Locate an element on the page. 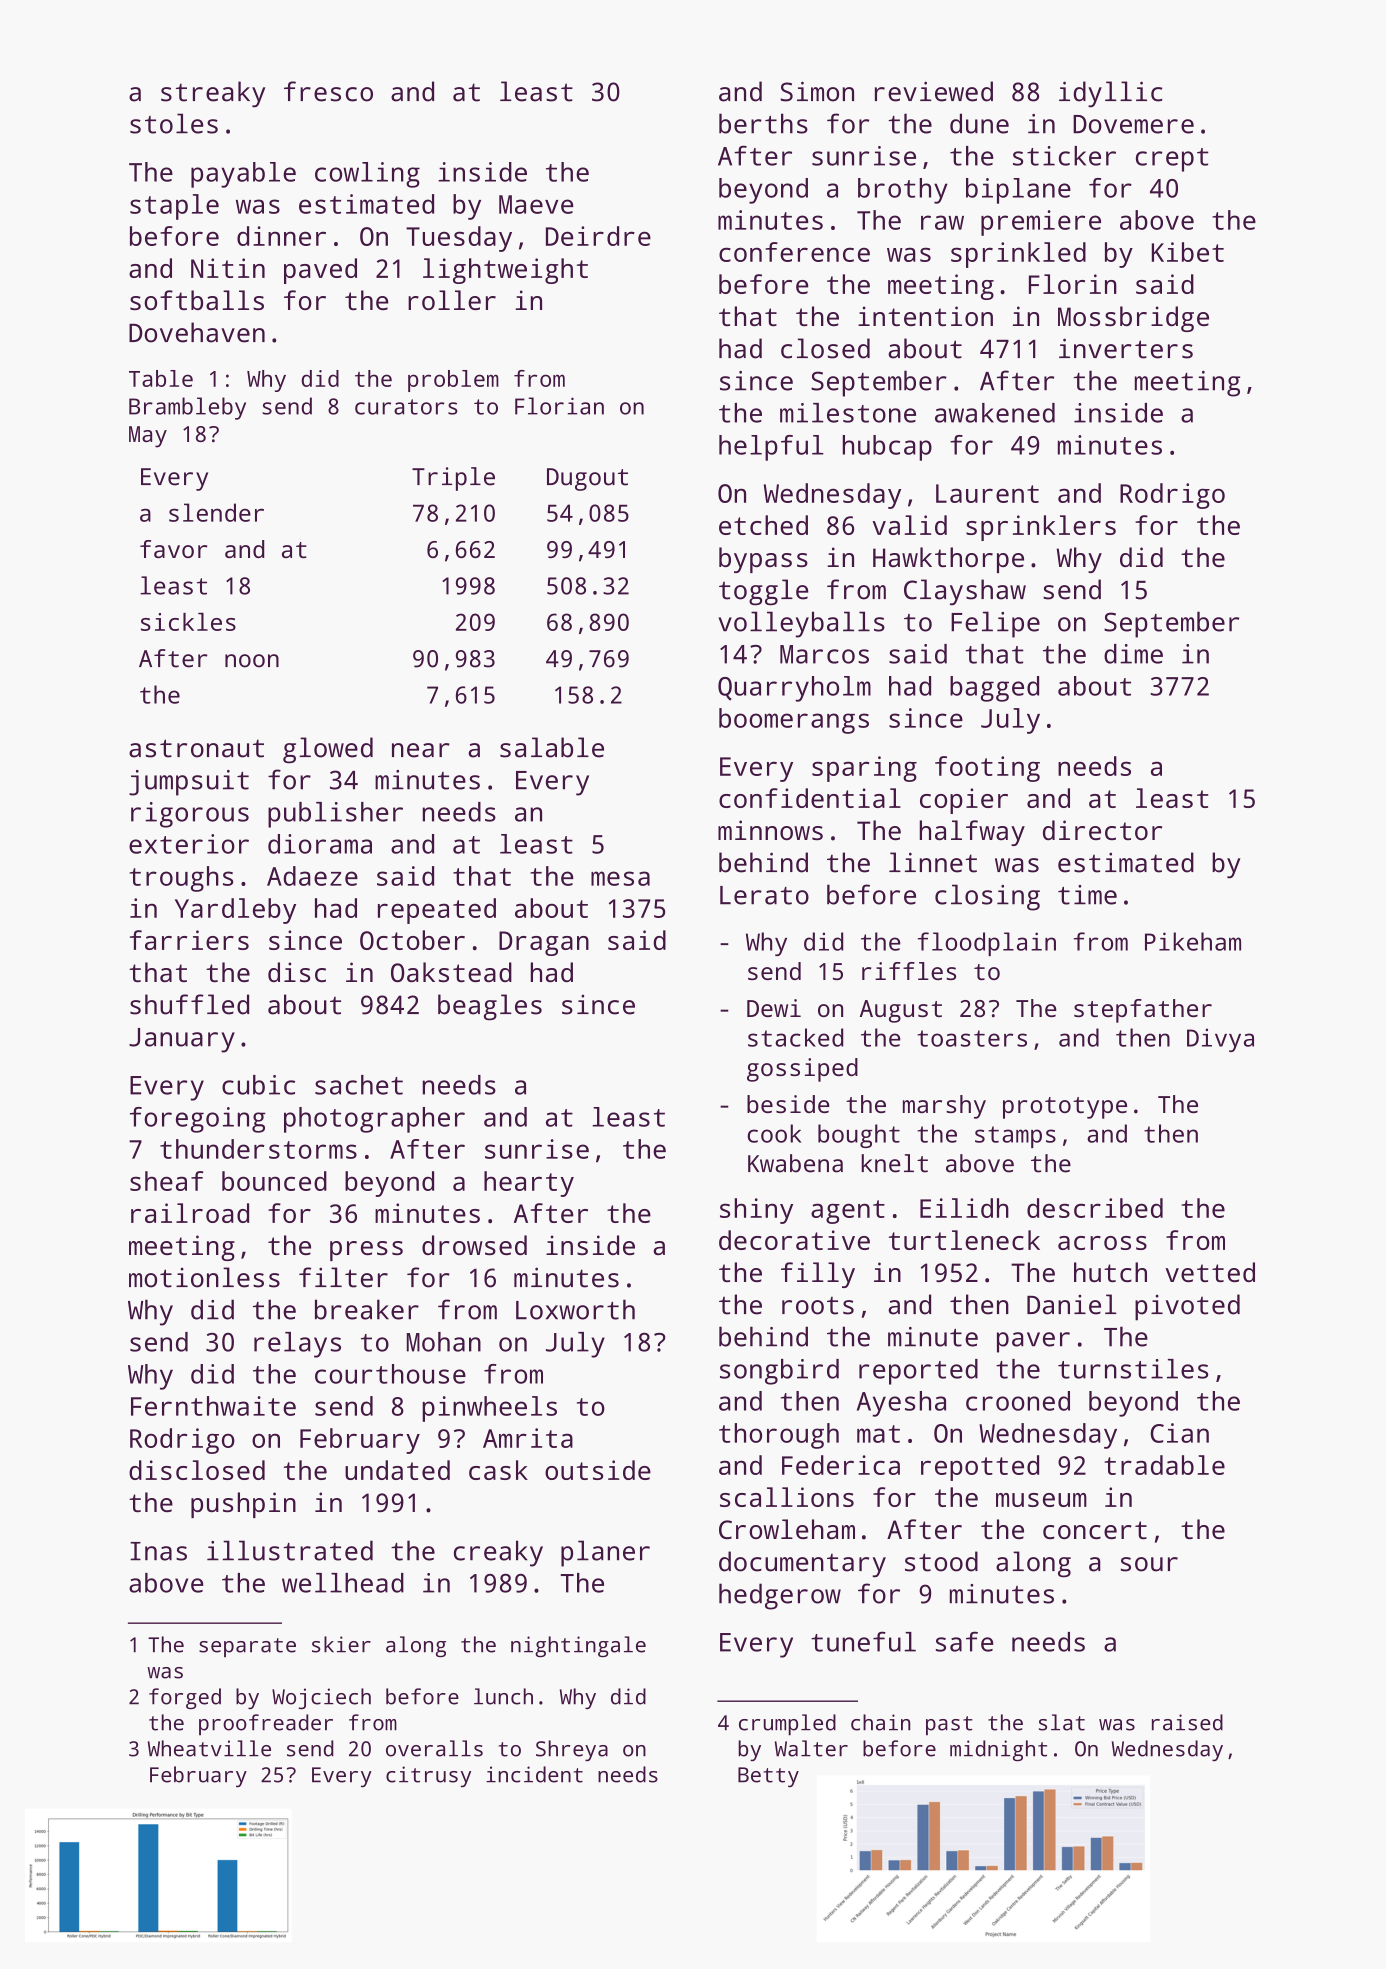 This image has width=1386, height=1969. salable is located at coordinates (552, 747).
